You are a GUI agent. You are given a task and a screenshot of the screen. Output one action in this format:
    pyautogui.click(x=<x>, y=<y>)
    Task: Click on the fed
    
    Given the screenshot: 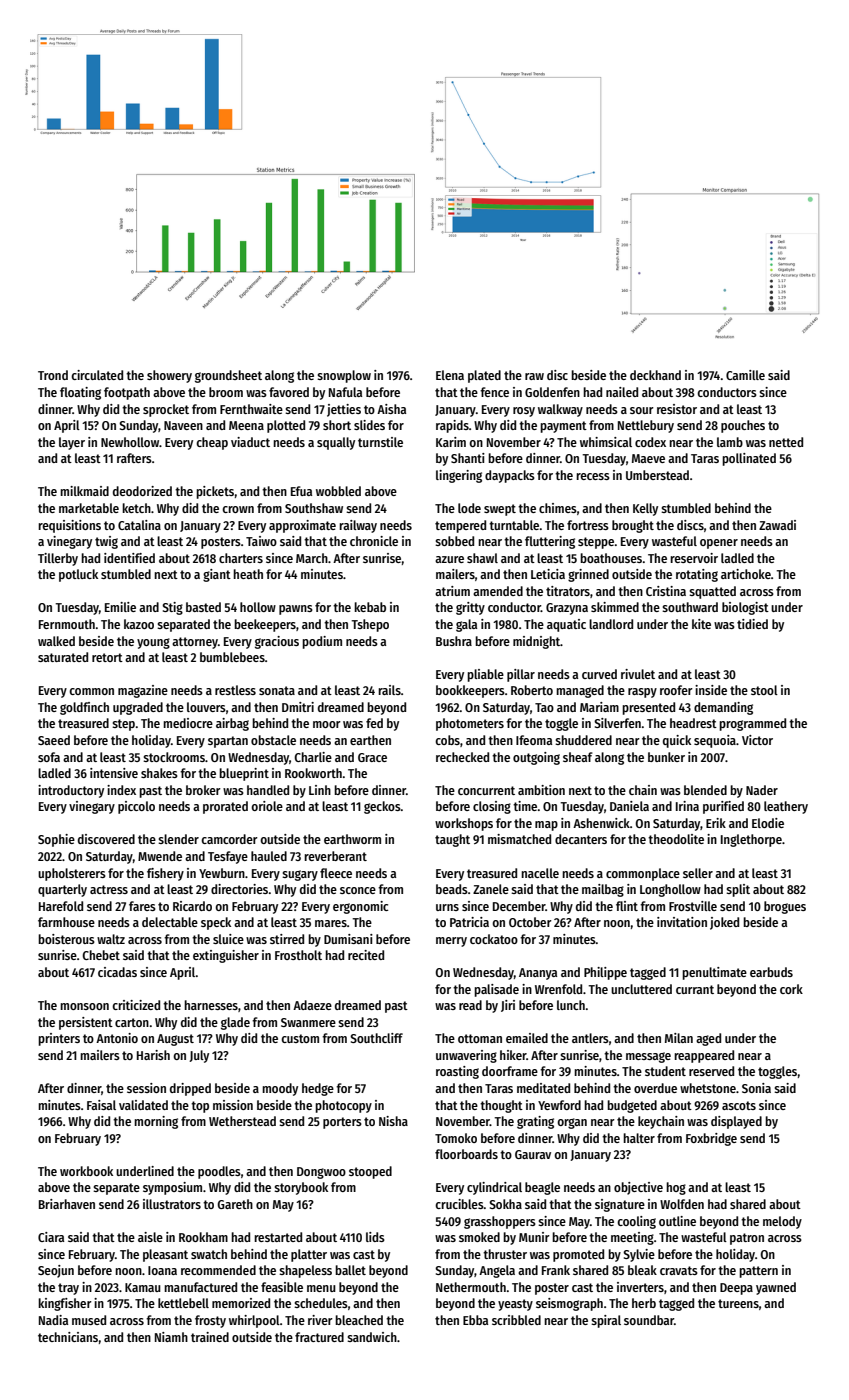 What is the action you would take?
    pyautogui.click(x=374, y=723)
